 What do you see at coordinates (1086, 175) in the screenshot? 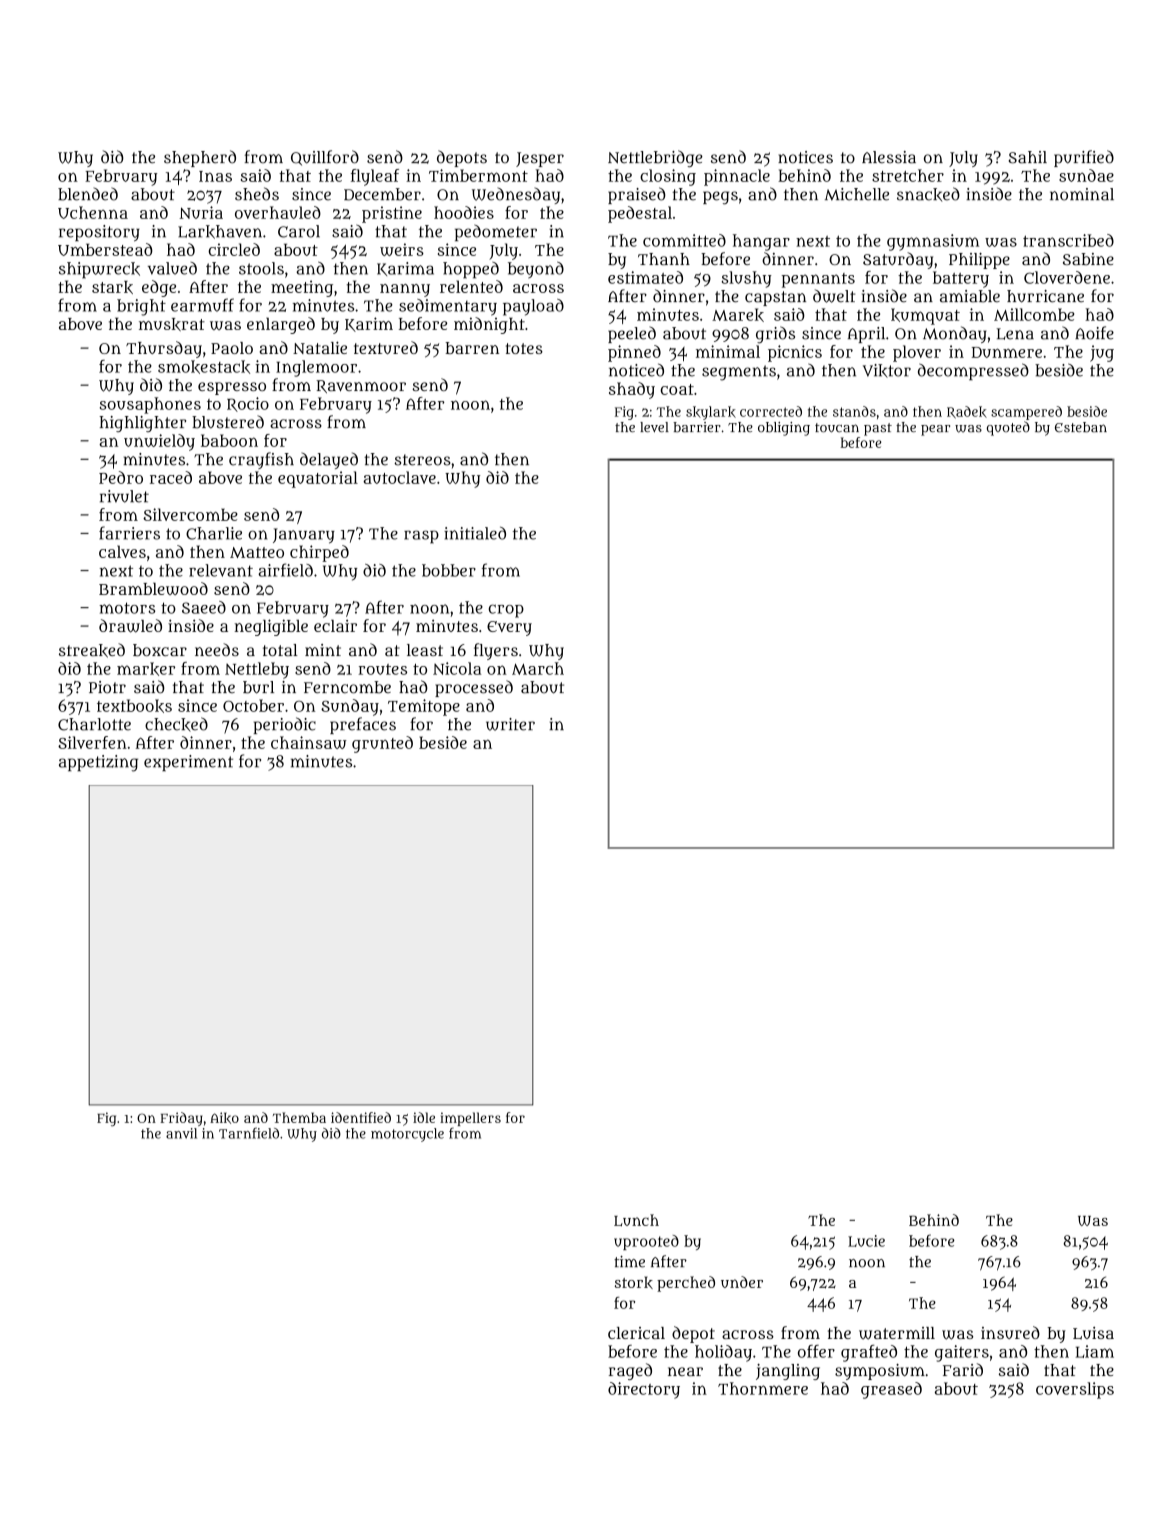
I see `sundae` at bounding box center [1086, 175].
